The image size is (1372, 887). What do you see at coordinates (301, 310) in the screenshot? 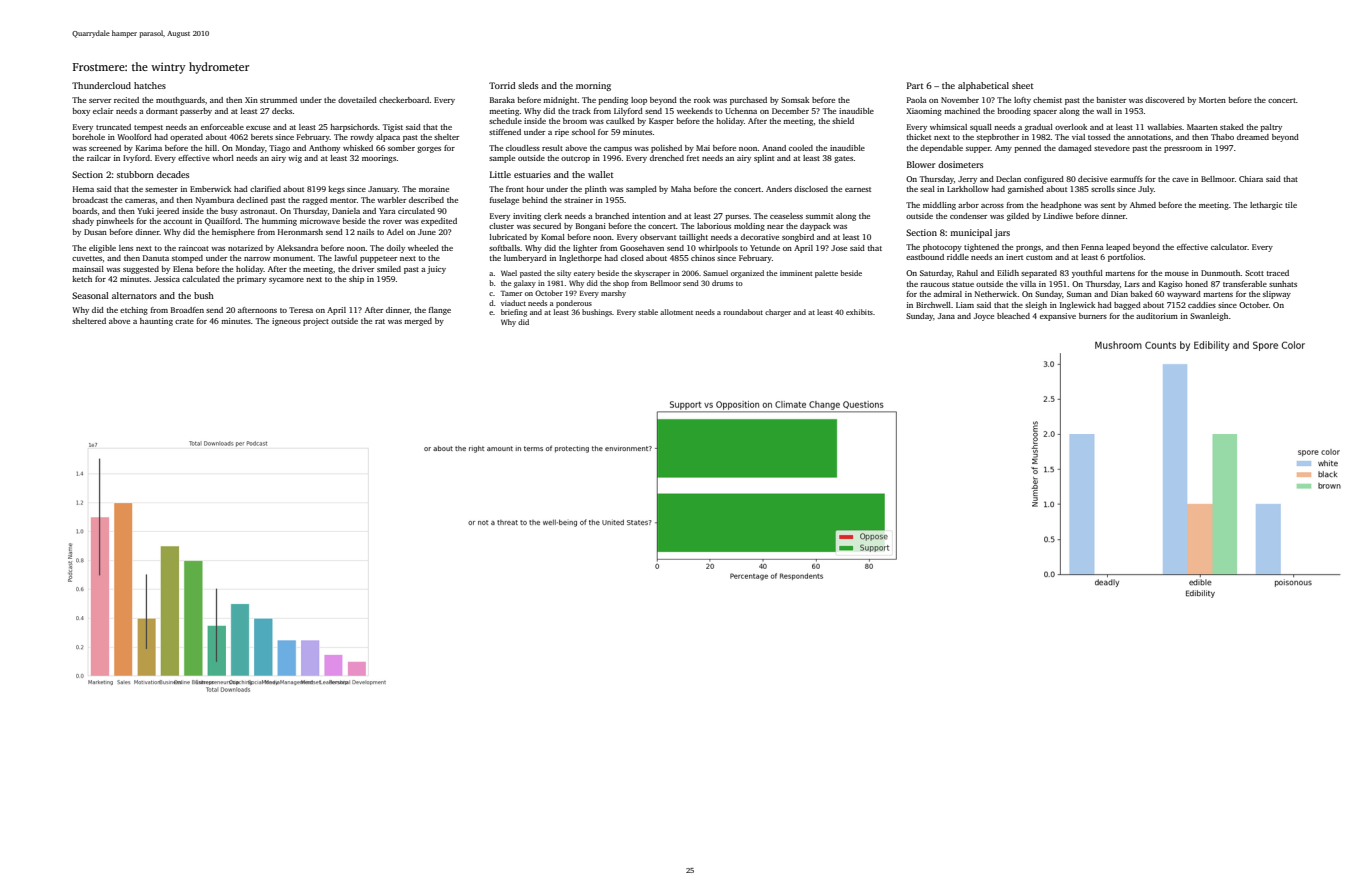
I see `Teresa` at bounding box center [301, 310].
